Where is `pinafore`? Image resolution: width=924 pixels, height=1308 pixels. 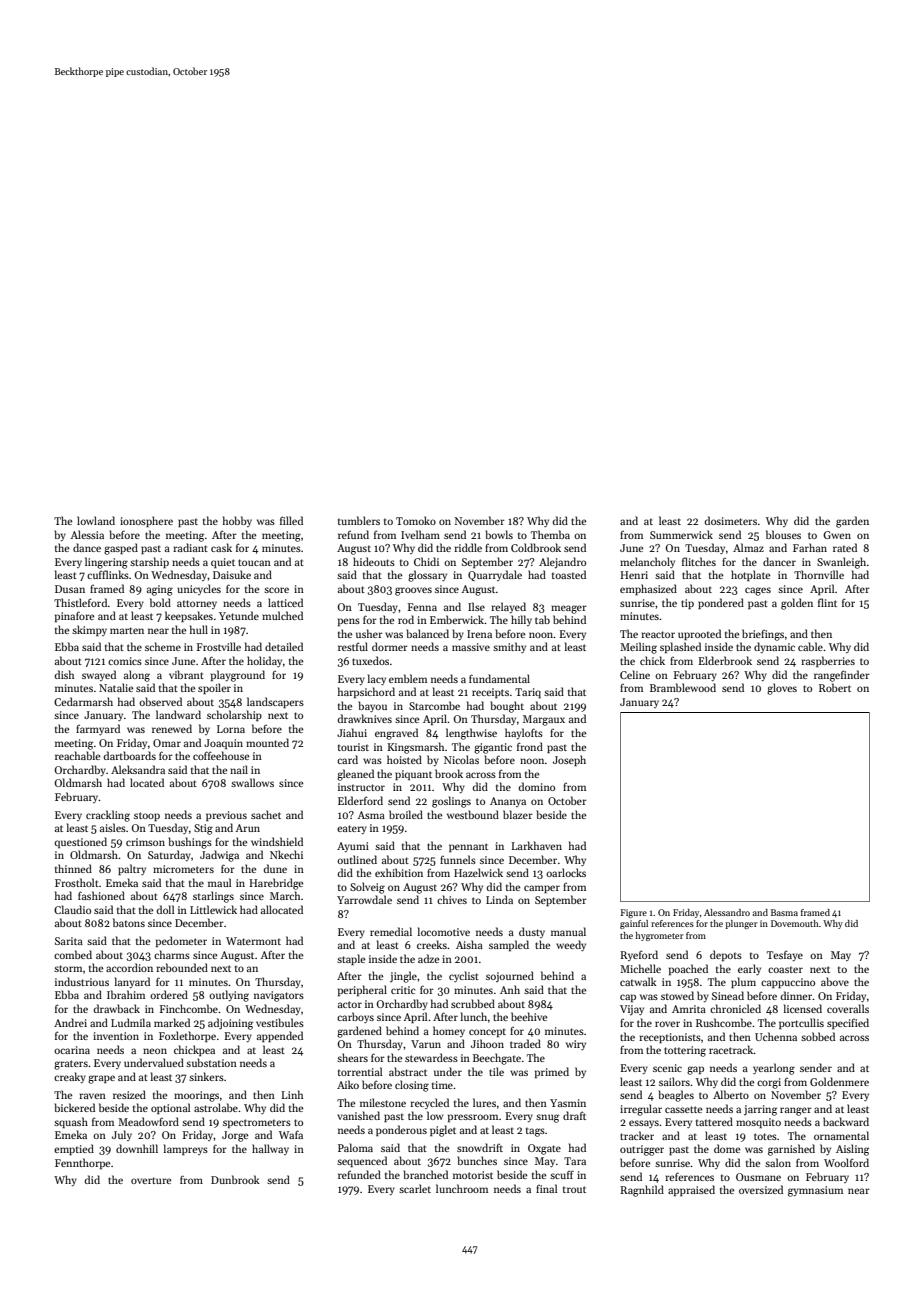
pinafore is located at coordinates (74, 616).
